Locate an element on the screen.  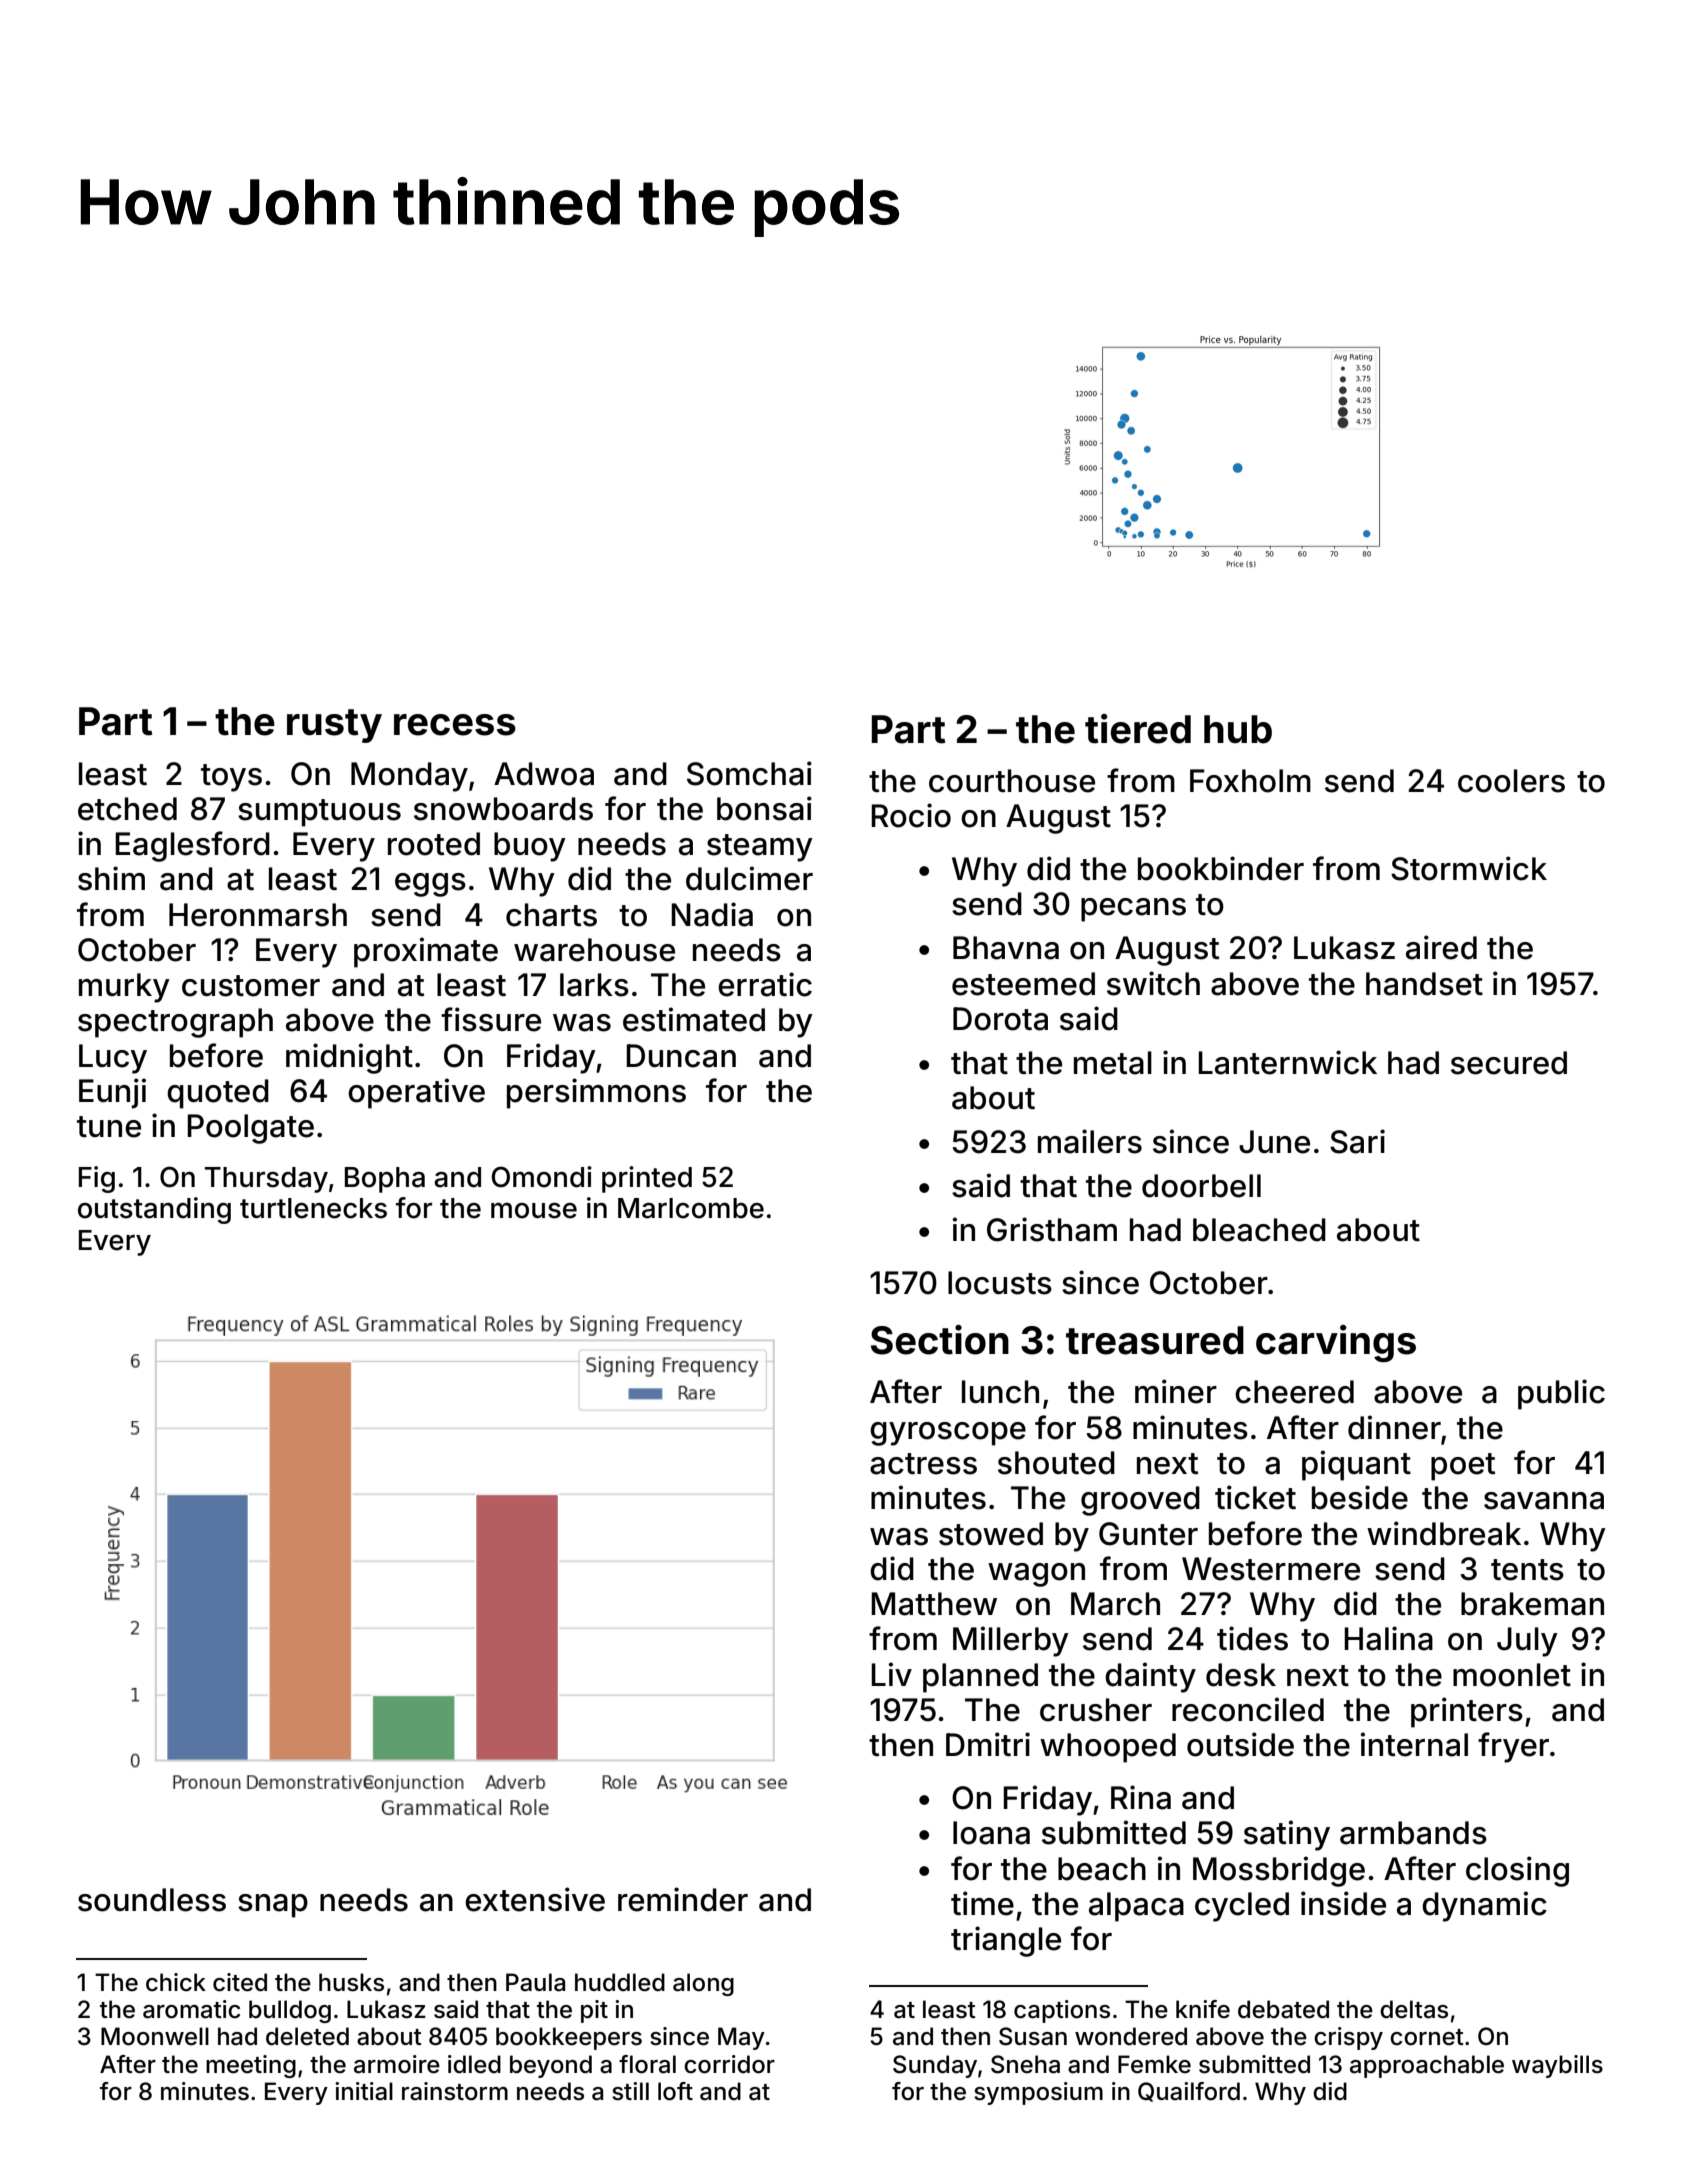
actress is located at coordinates (923, 1464).
